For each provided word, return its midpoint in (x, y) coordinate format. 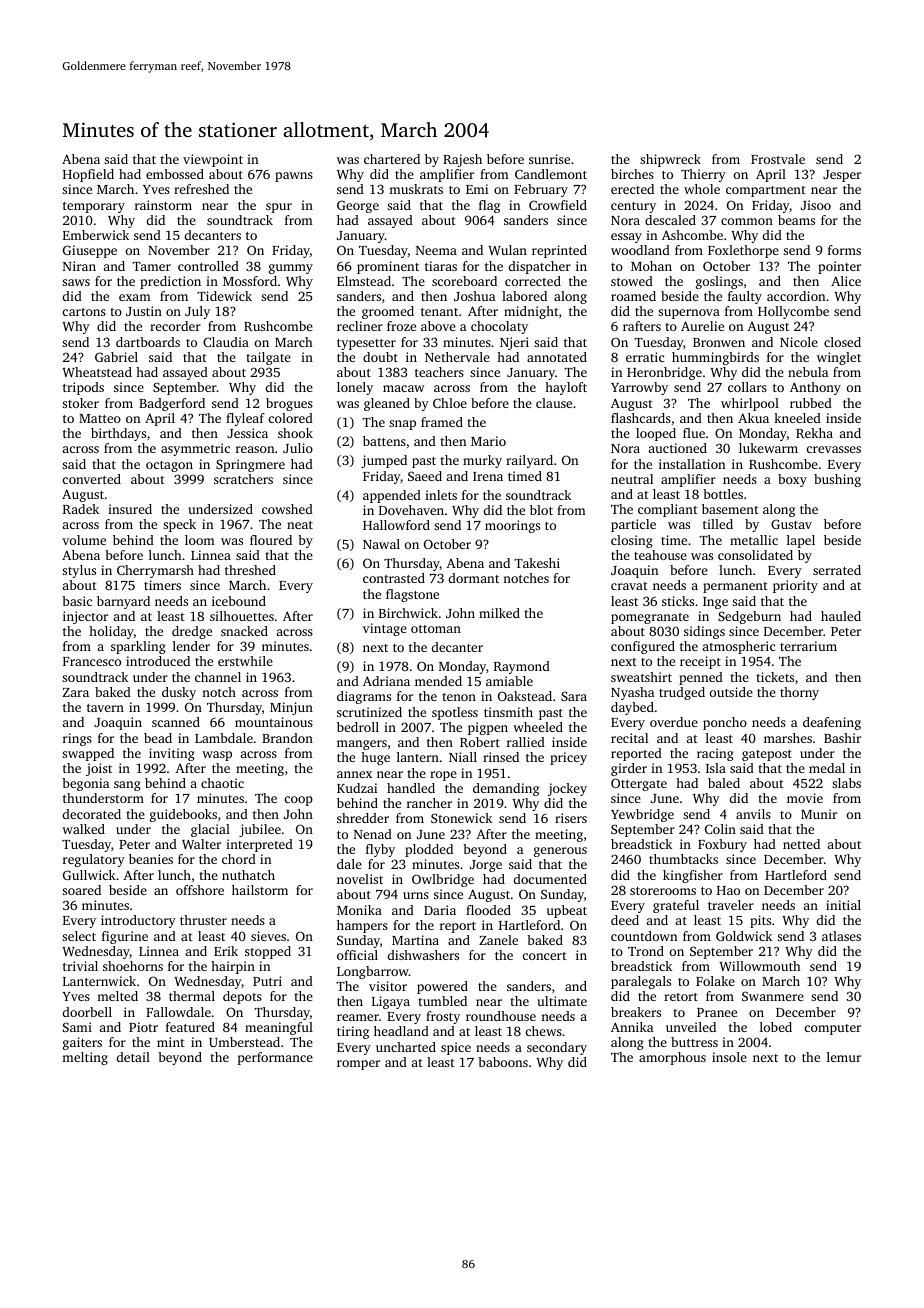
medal (827, 768)
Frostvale (778, 159)
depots (242, 997)
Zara (76, 692)
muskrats (416, 189)
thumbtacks (683, 859)
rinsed (501, 757)
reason (255, 449)
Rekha (814, 433)
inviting (172, 754)
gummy (291, 269)
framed (442, 422)
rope (443, 776)
